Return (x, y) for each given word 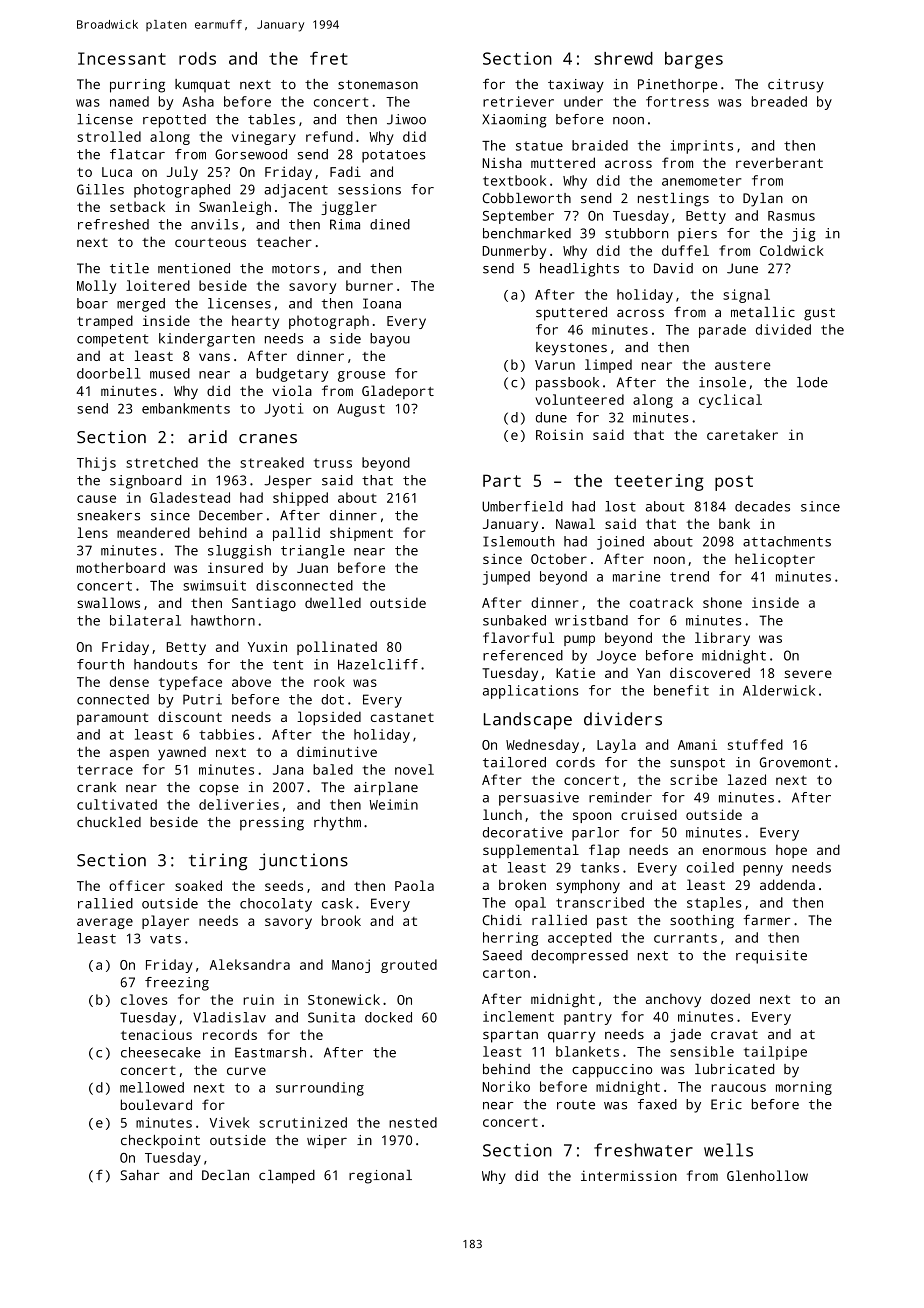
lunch (502, 814)
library (722, 639)
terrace (105, 770)
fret (329, 58)
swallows (108, 602)
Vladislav (229, 1017)
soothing (702, 922)
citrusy (796, 86)
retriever (518, 101)
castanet (402, 717)
